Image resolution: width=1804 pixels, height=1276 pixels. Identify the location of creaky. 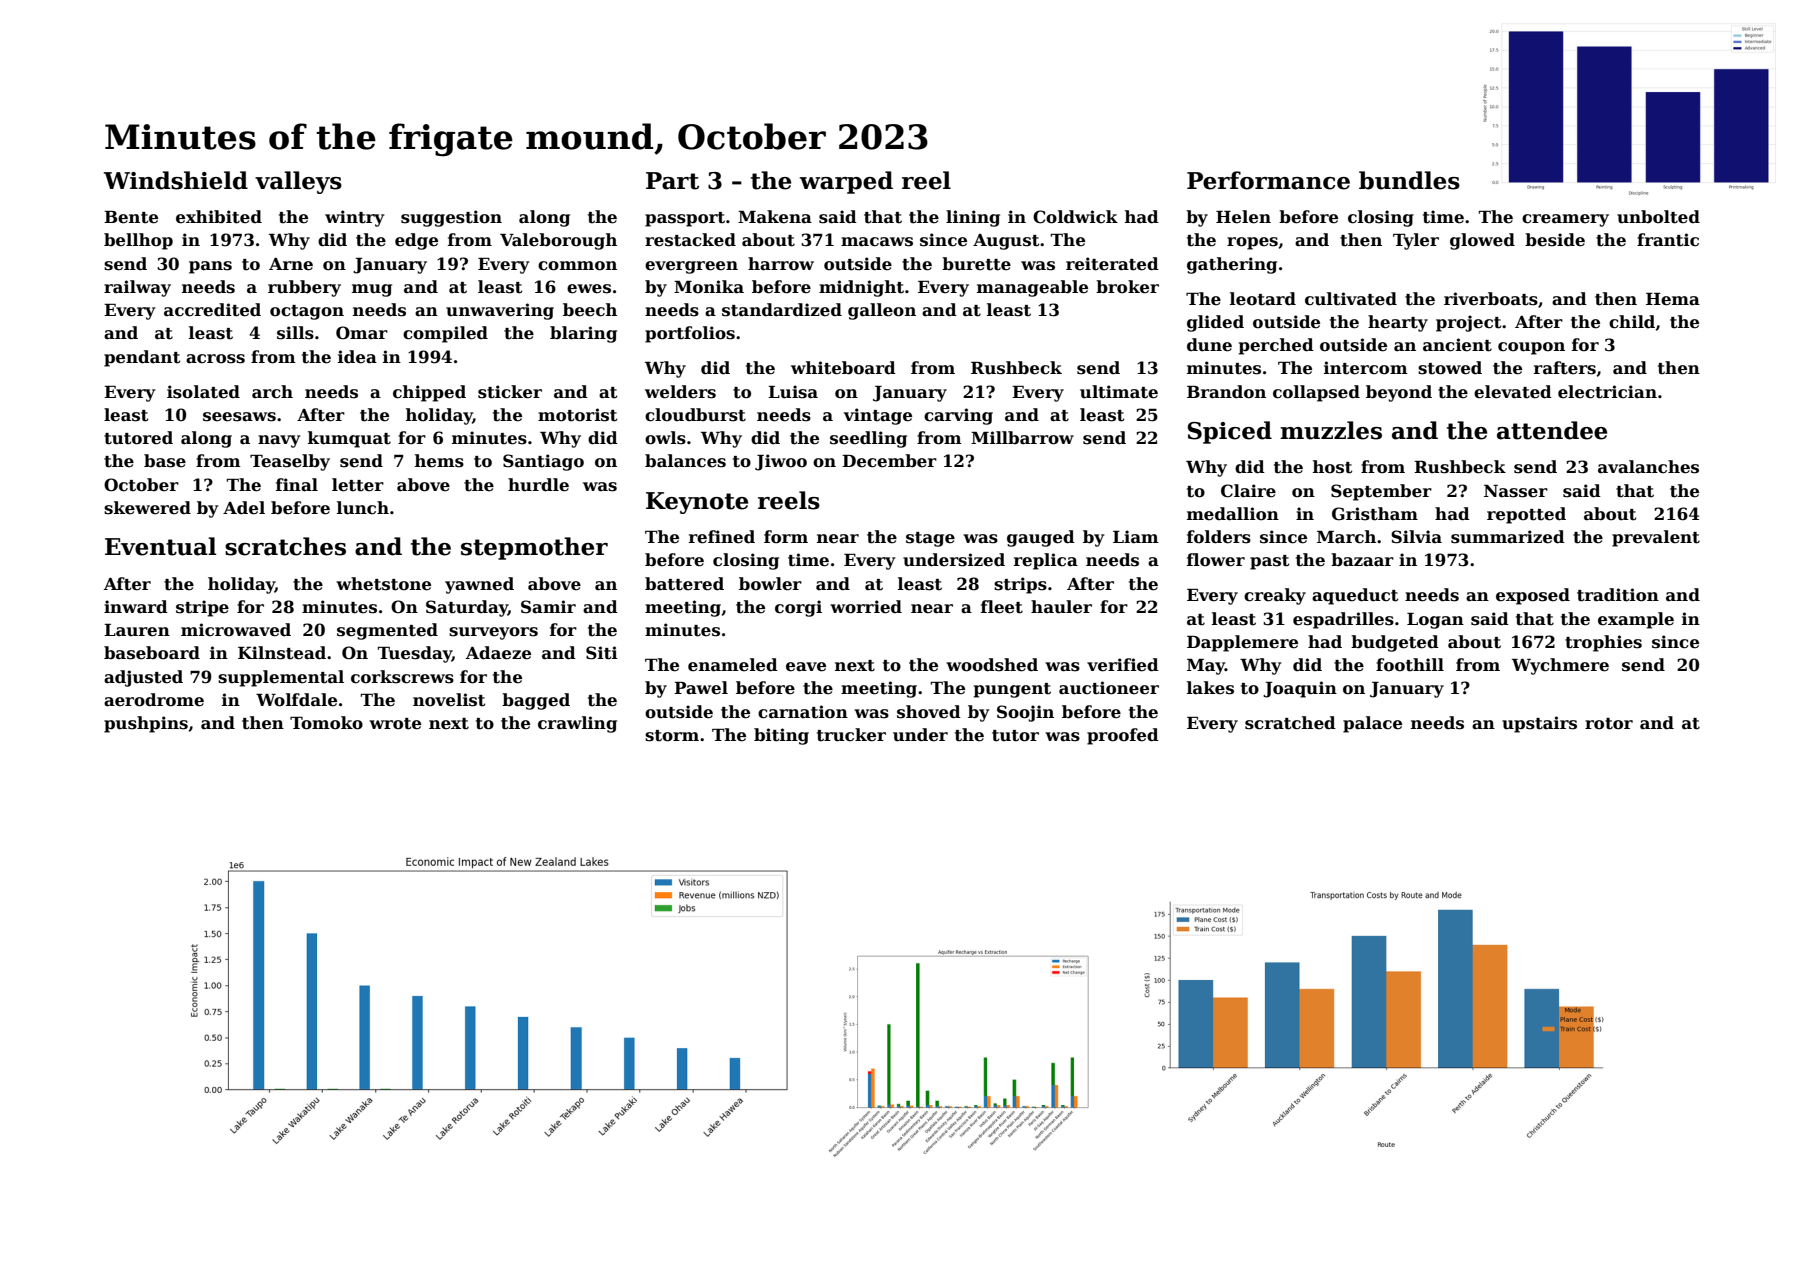
(1275, 596).
